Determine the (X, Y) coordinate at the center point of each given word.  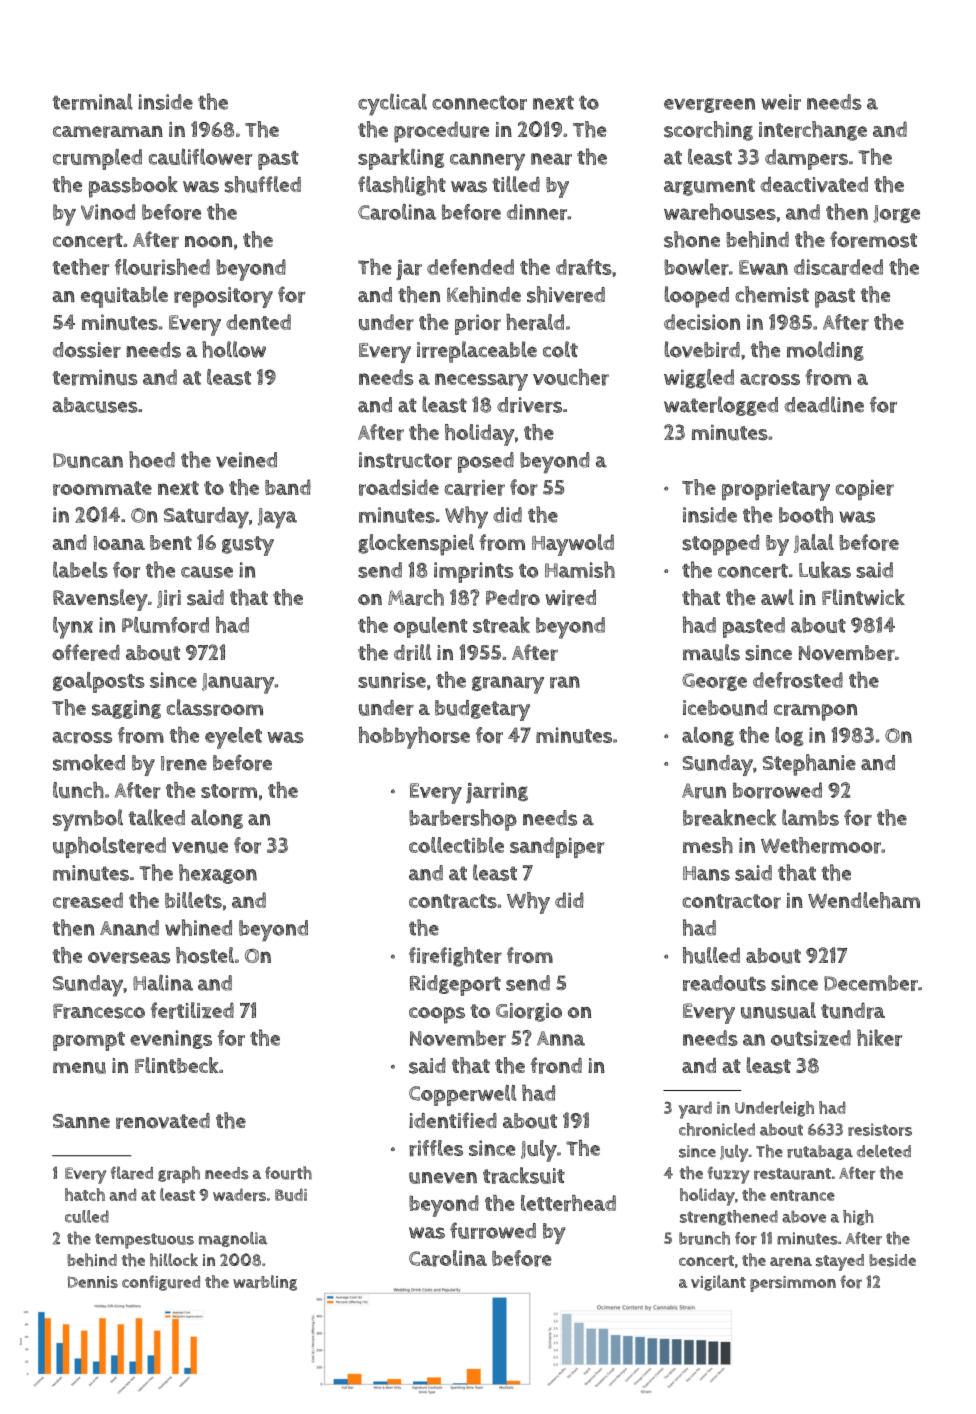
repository (223, 297)
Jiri (169, 599)
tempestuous (144, 1241)
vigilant (718, 1283)
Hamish (580, 569)
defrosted (798, 680)
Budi (291, 1194)
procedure (441, 132)
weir (781, 102)
